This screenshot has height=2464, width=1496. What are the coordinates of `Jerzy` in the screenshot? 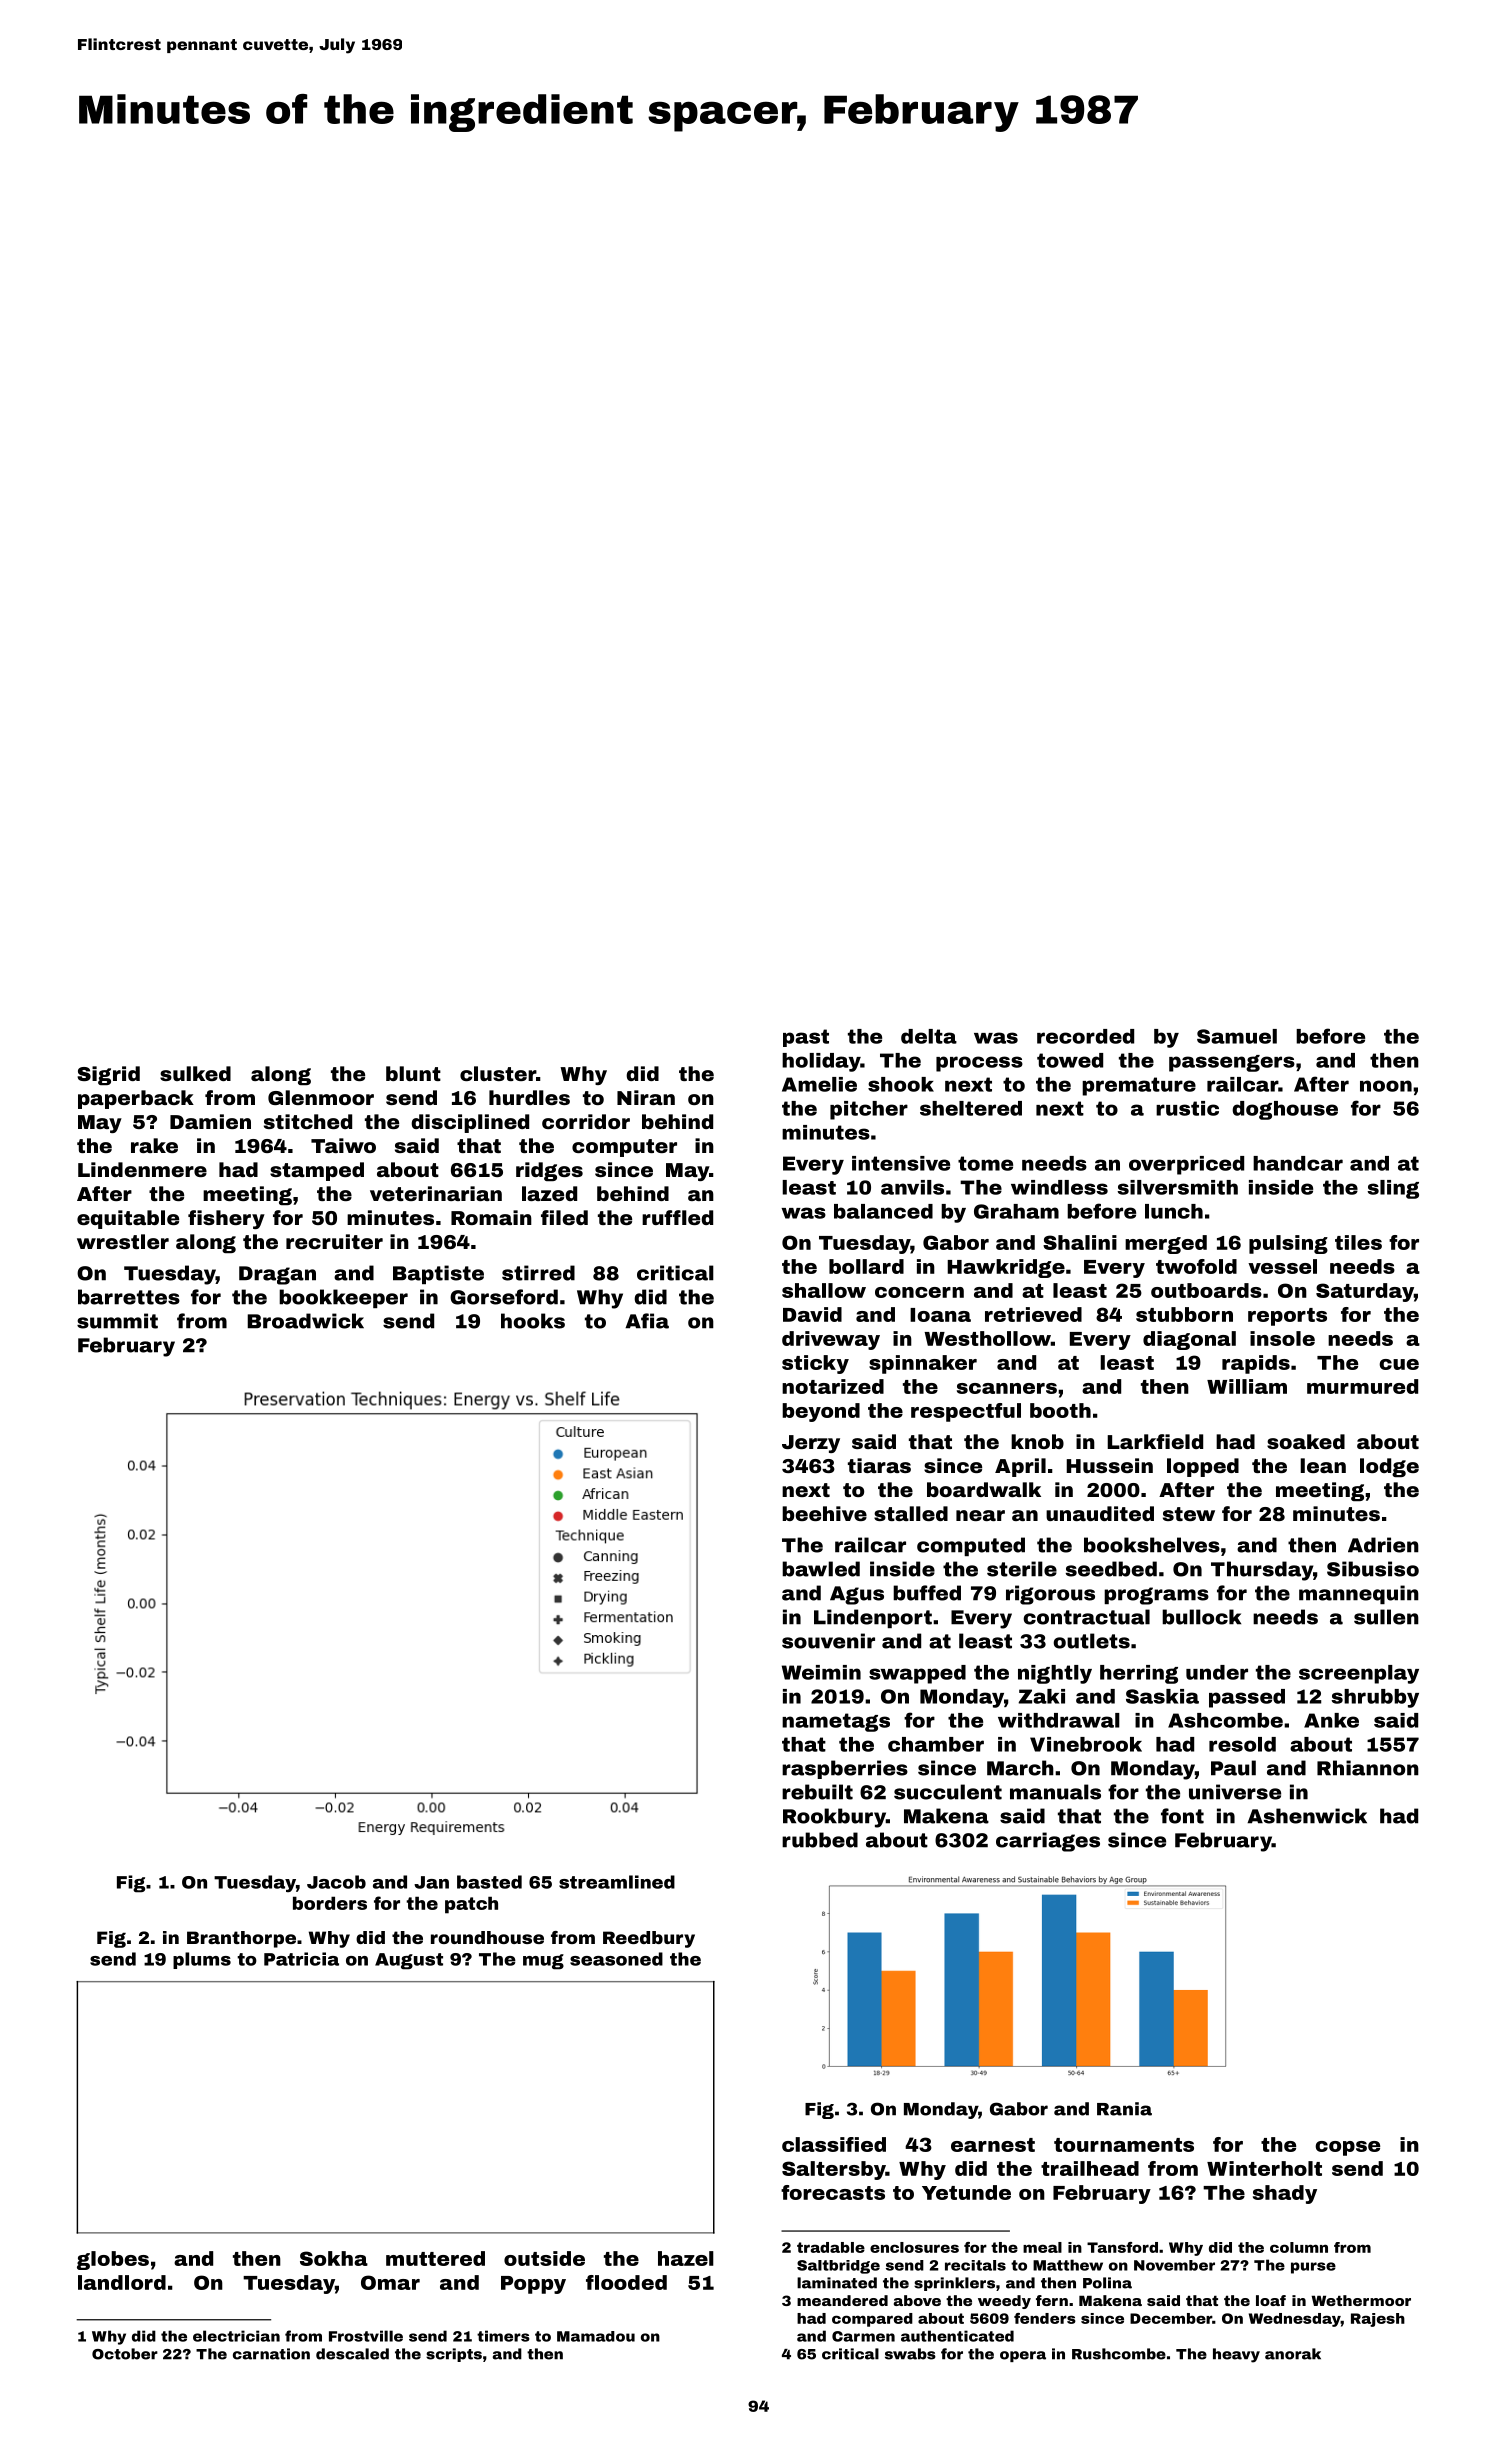 It's located at (811, 1444).
